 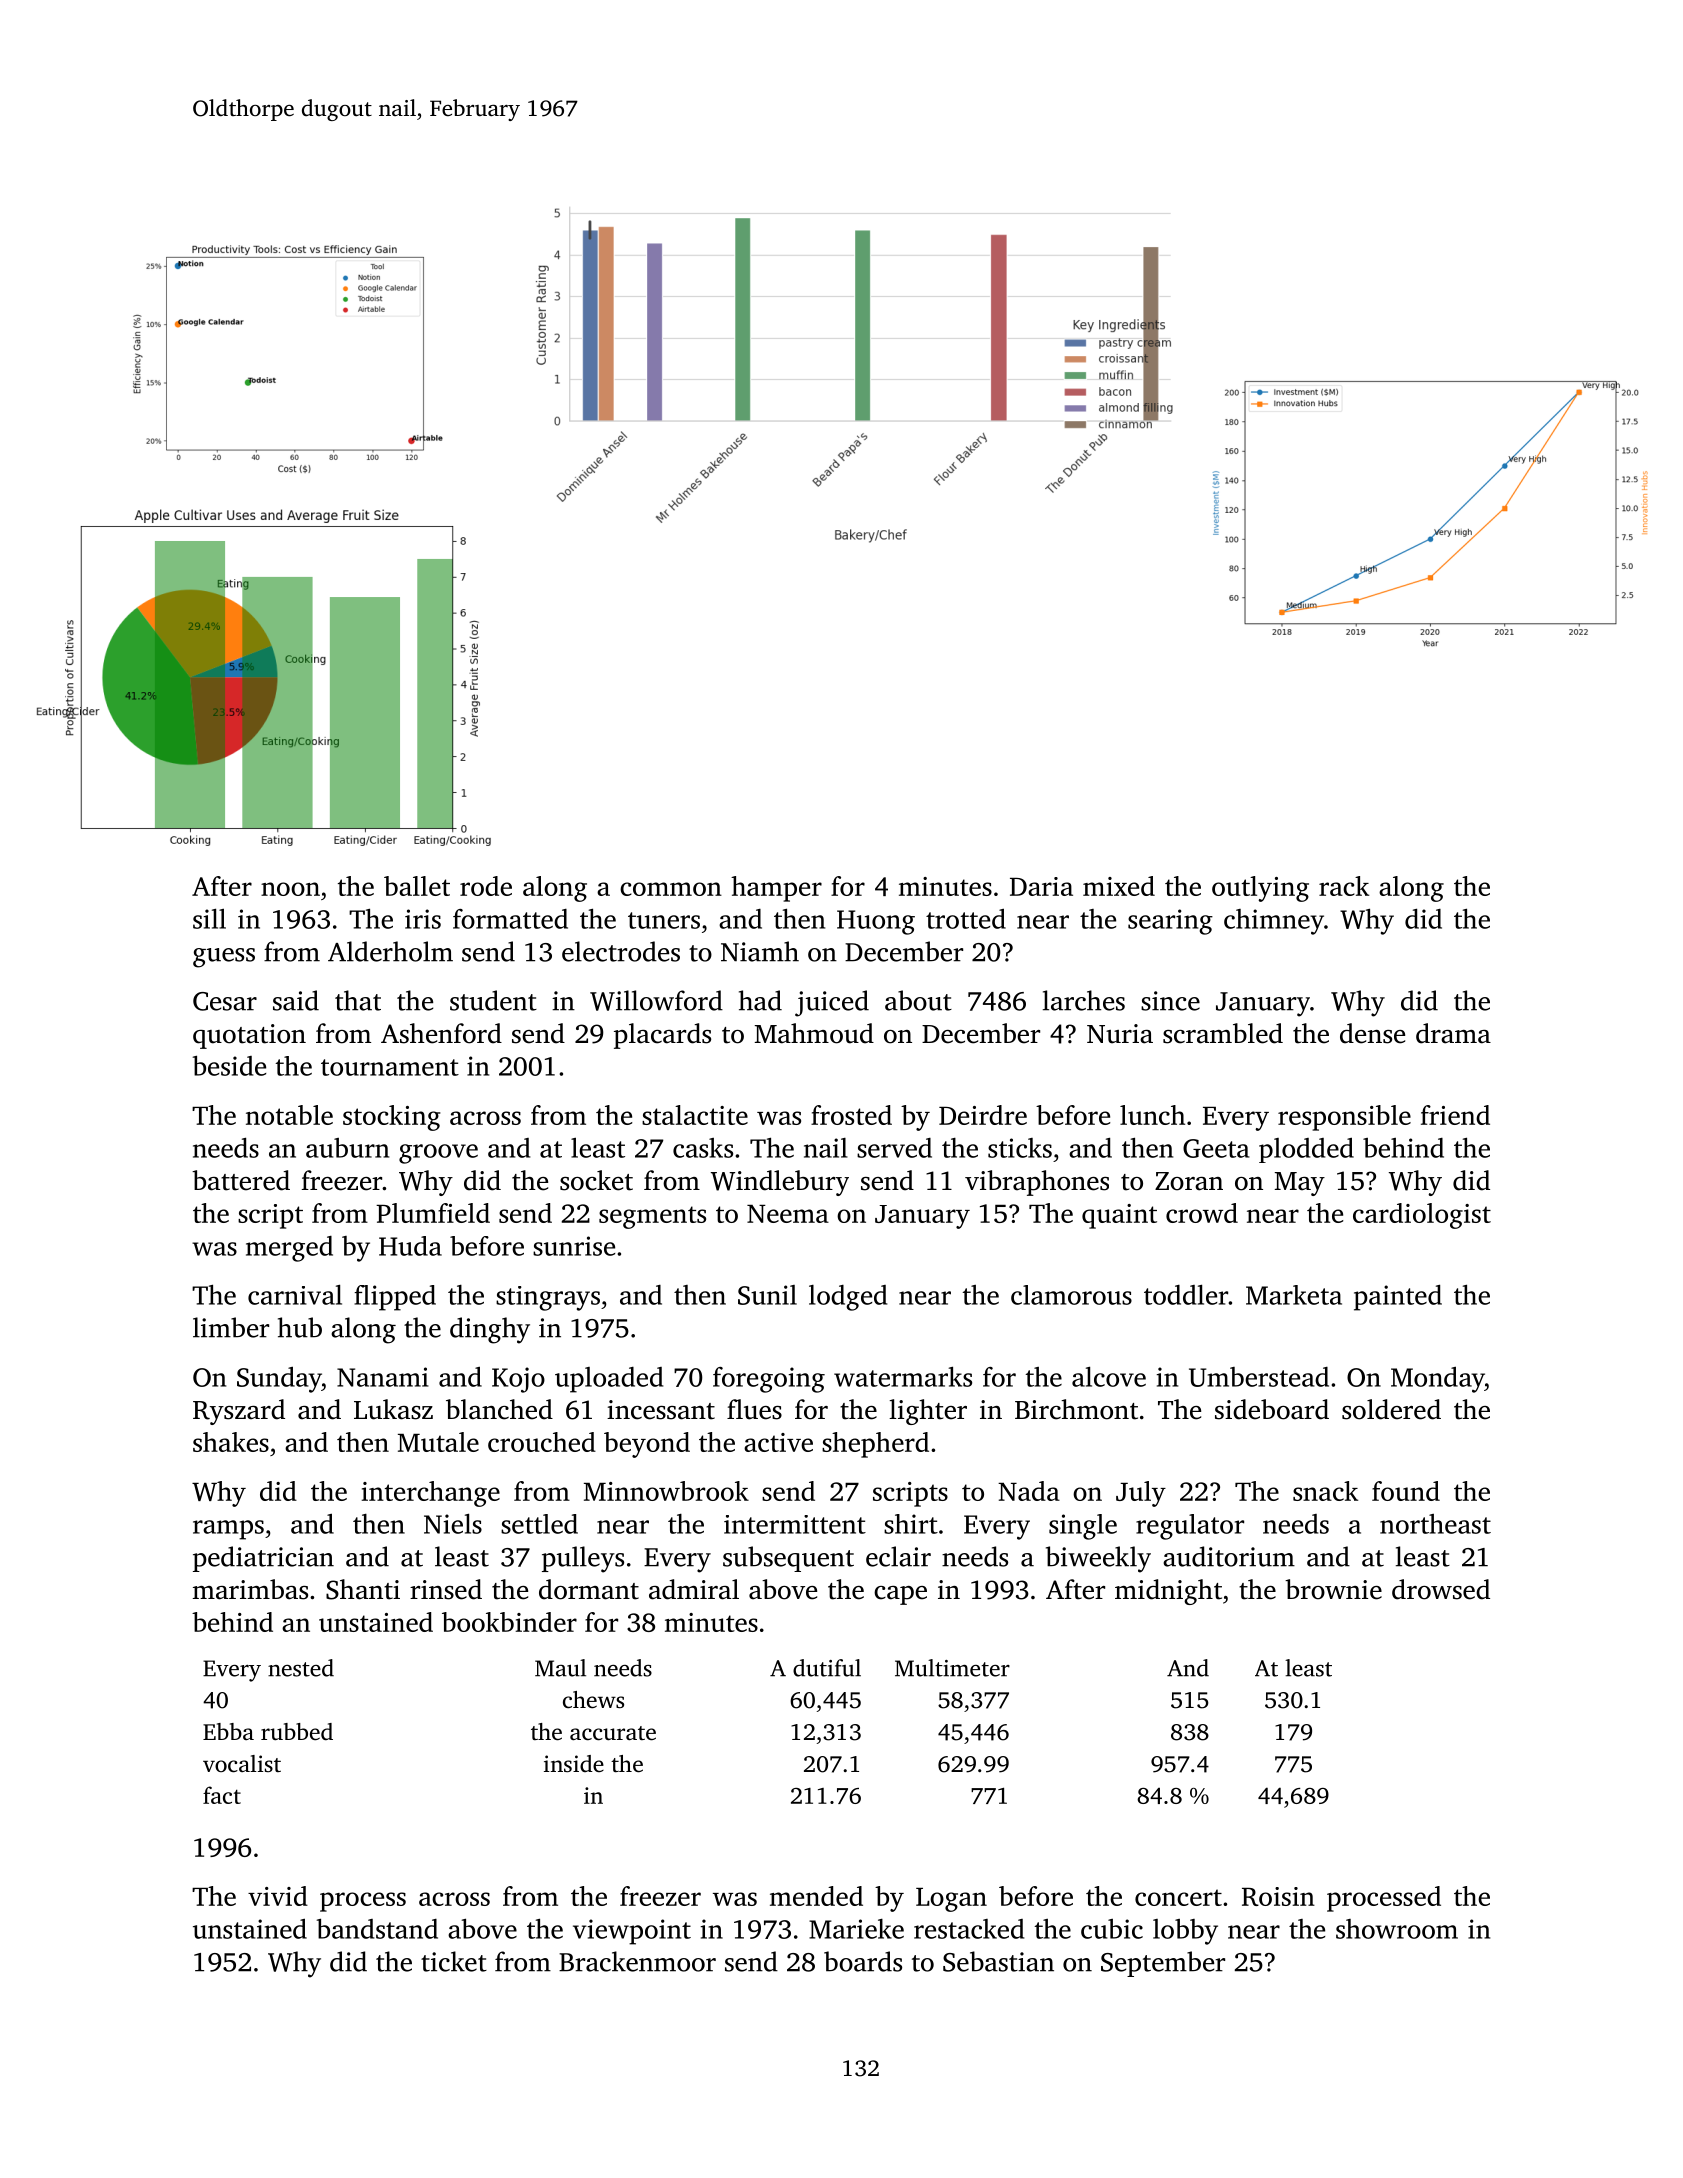 What do you see at coordinates (560, 1668) in the screenshot?
I see `Maul` at bounding box center [560, 1668].
